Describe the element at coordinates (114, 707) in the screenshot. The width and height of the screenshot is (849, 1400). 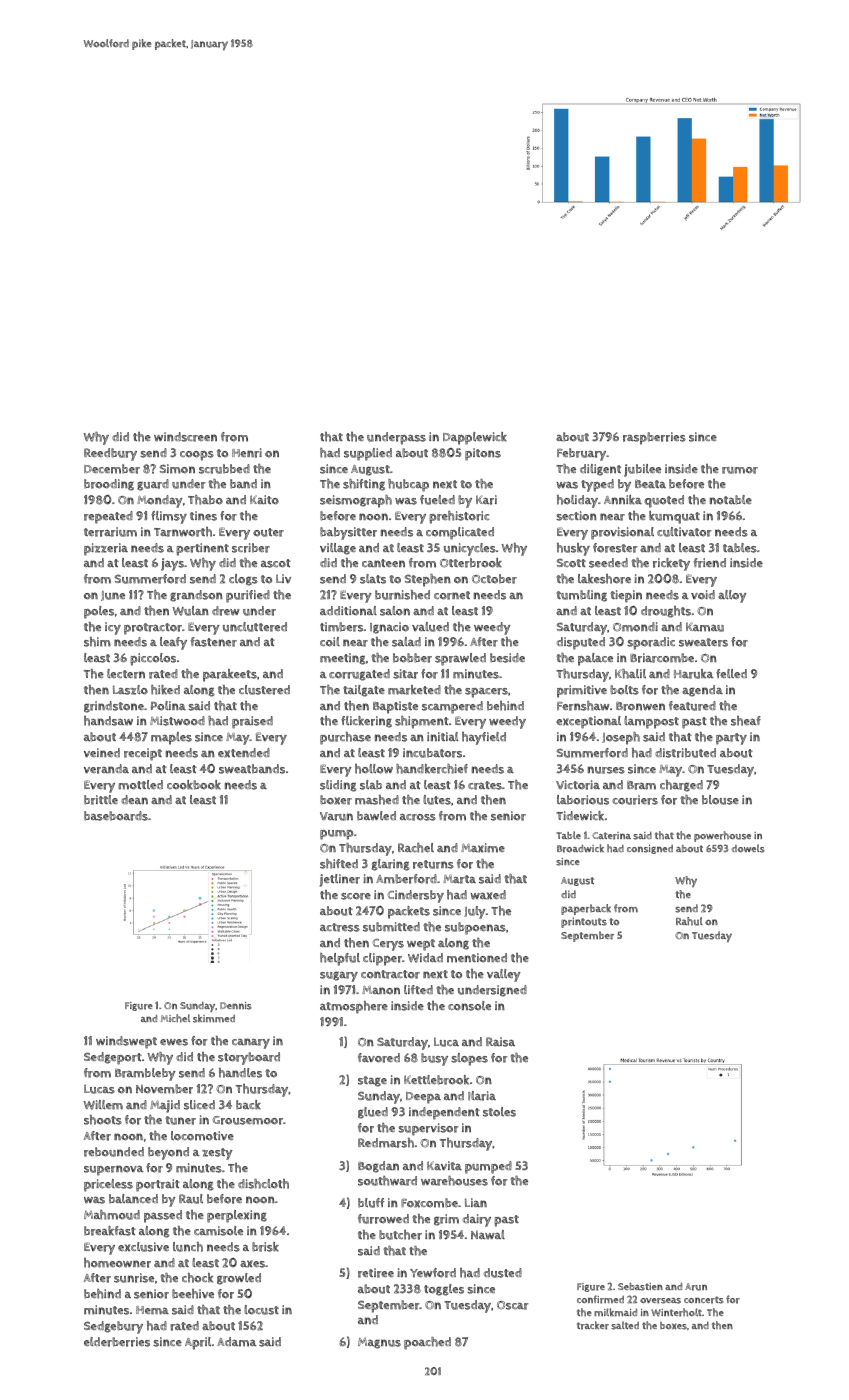
I see `grindstone` at that location.
